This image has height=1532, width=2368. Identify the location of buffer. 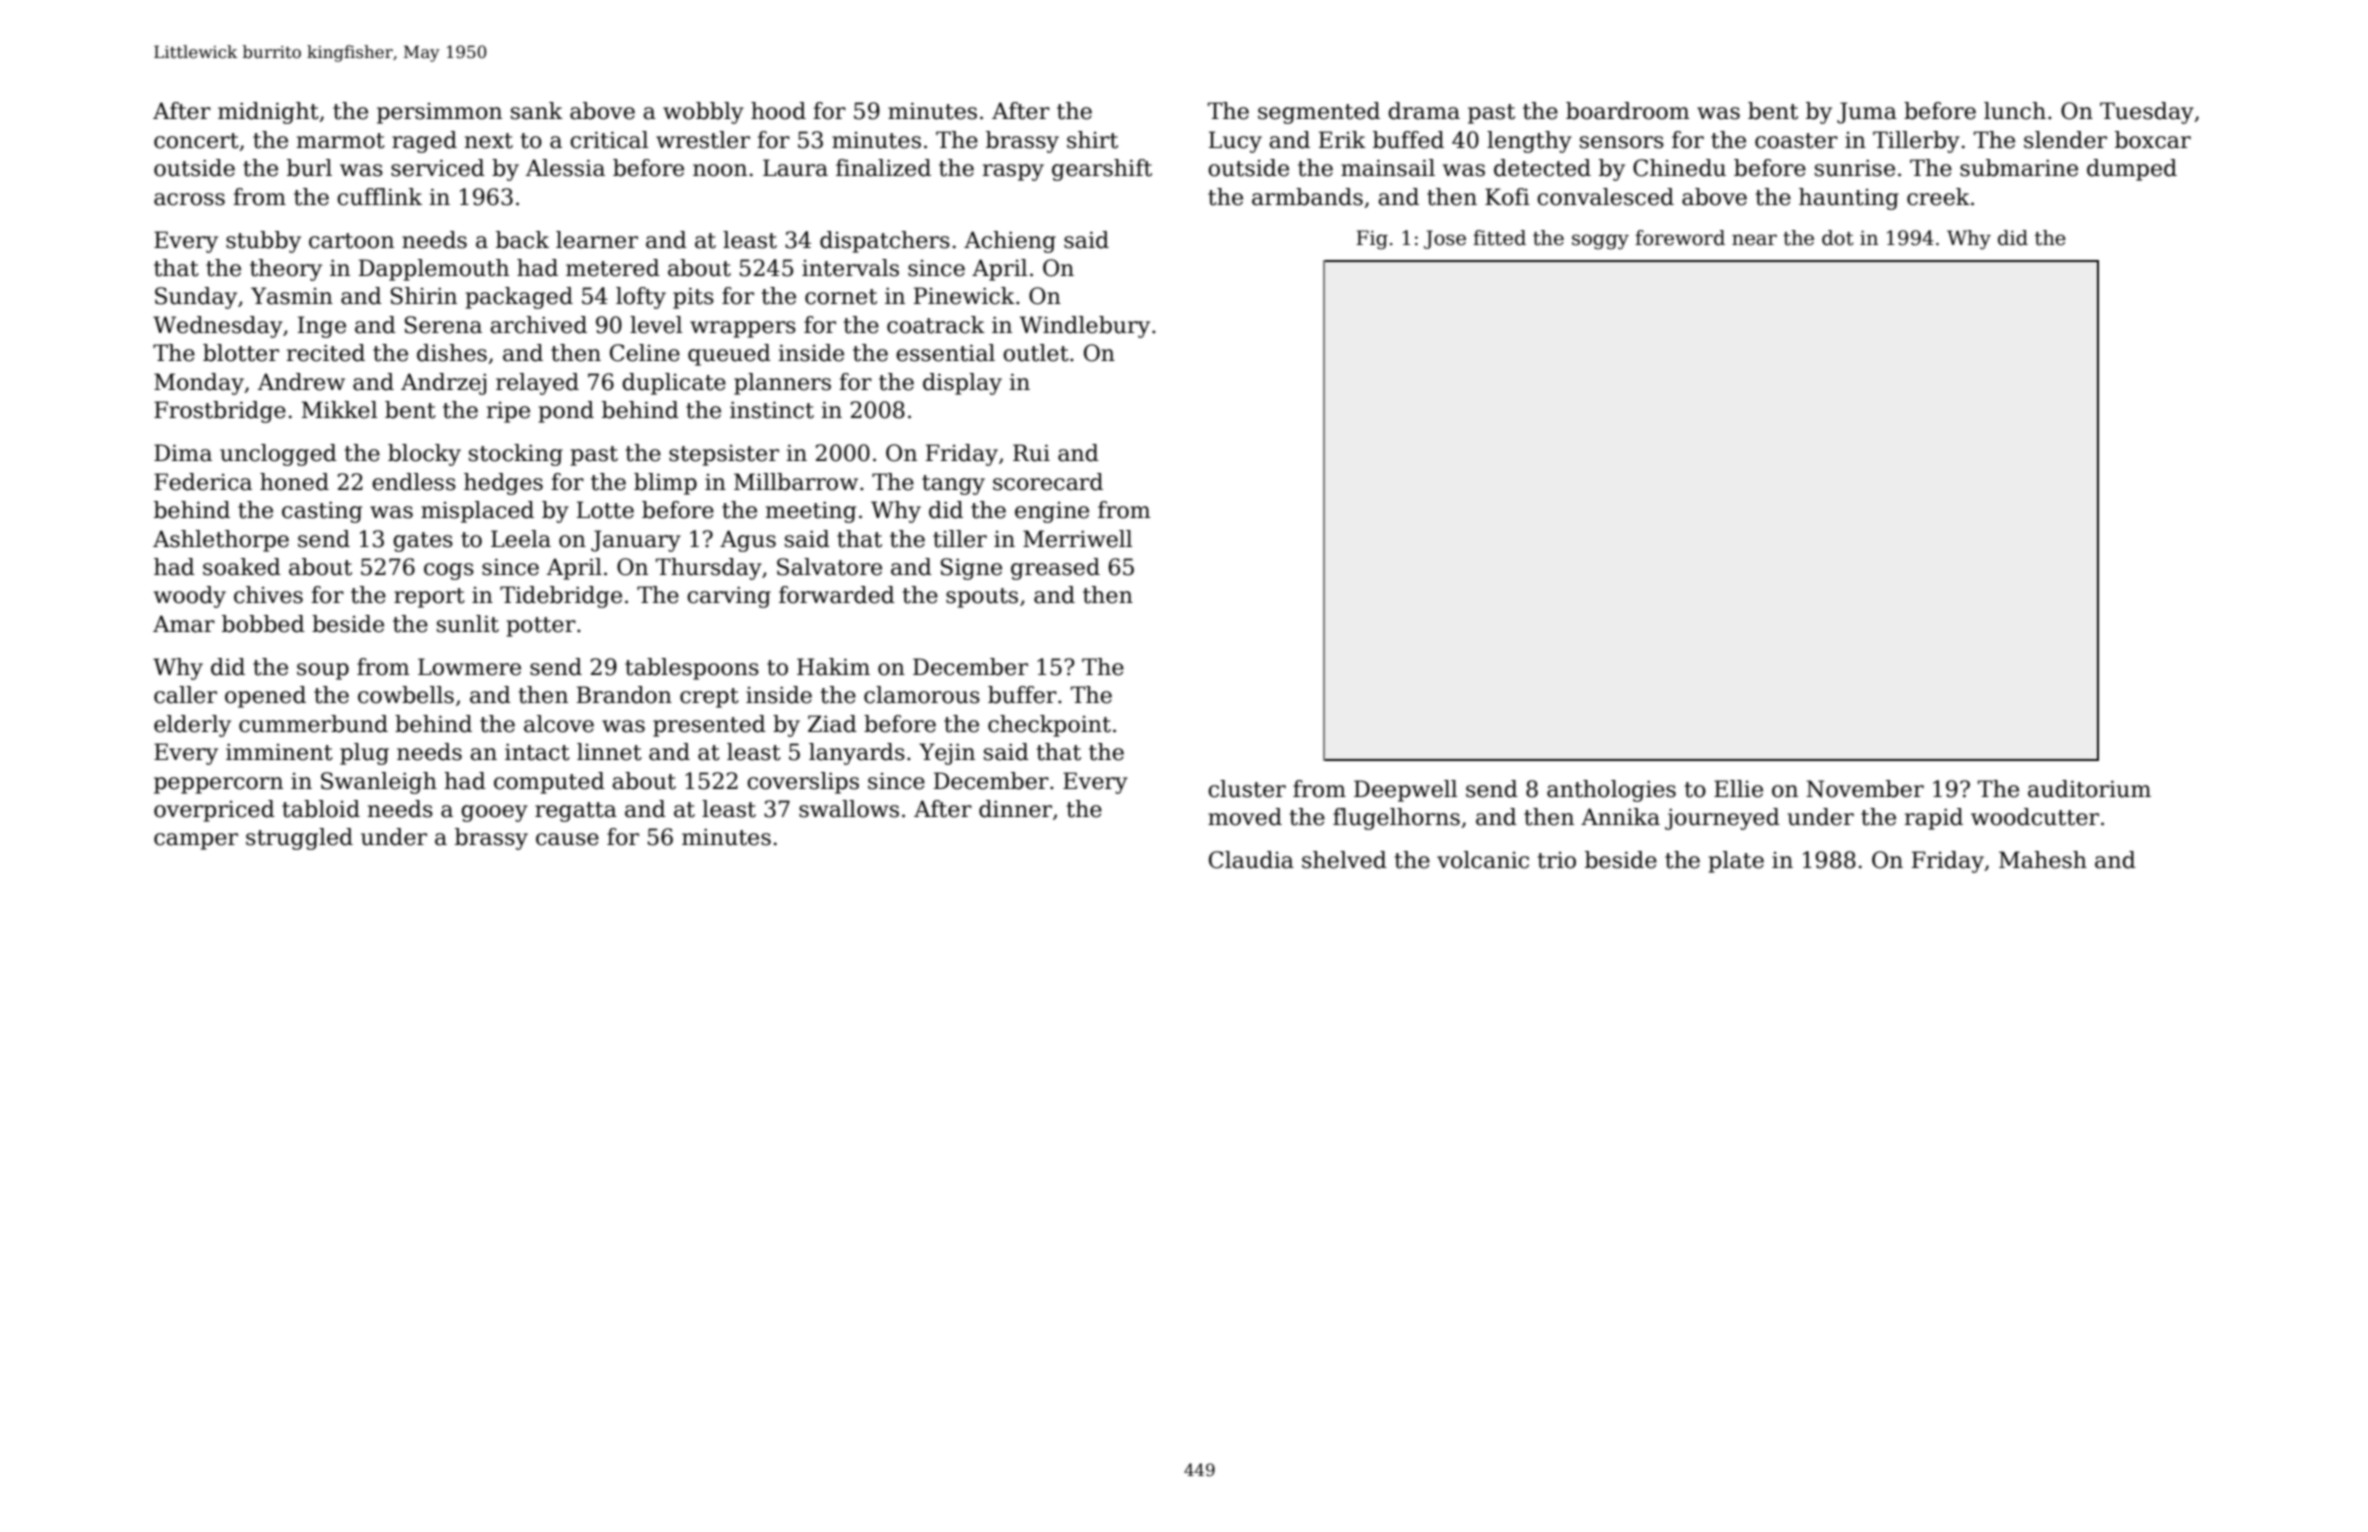
(1022, 695).
